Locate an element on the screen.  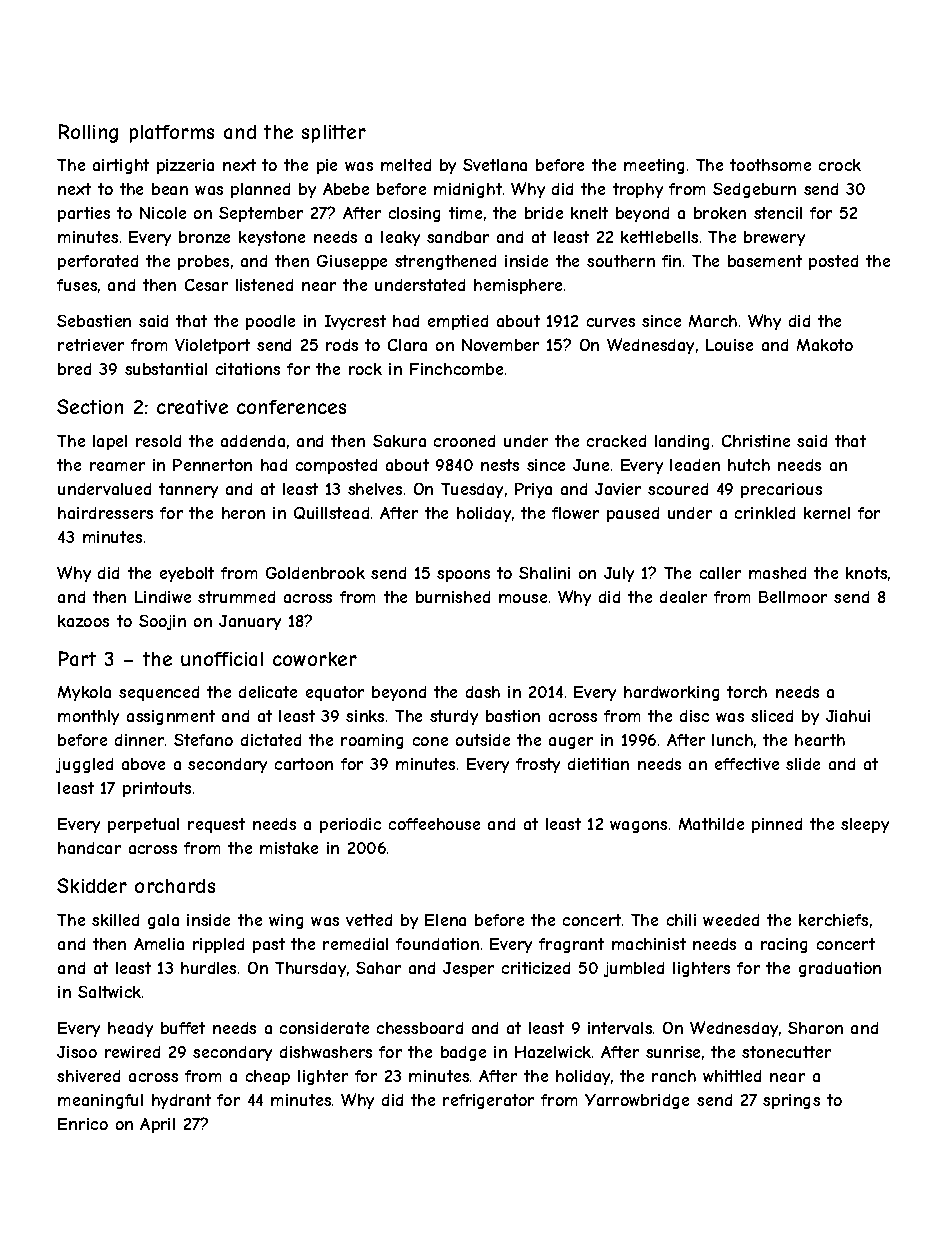
Goldenbrook is located at coordinates (315, 573).
